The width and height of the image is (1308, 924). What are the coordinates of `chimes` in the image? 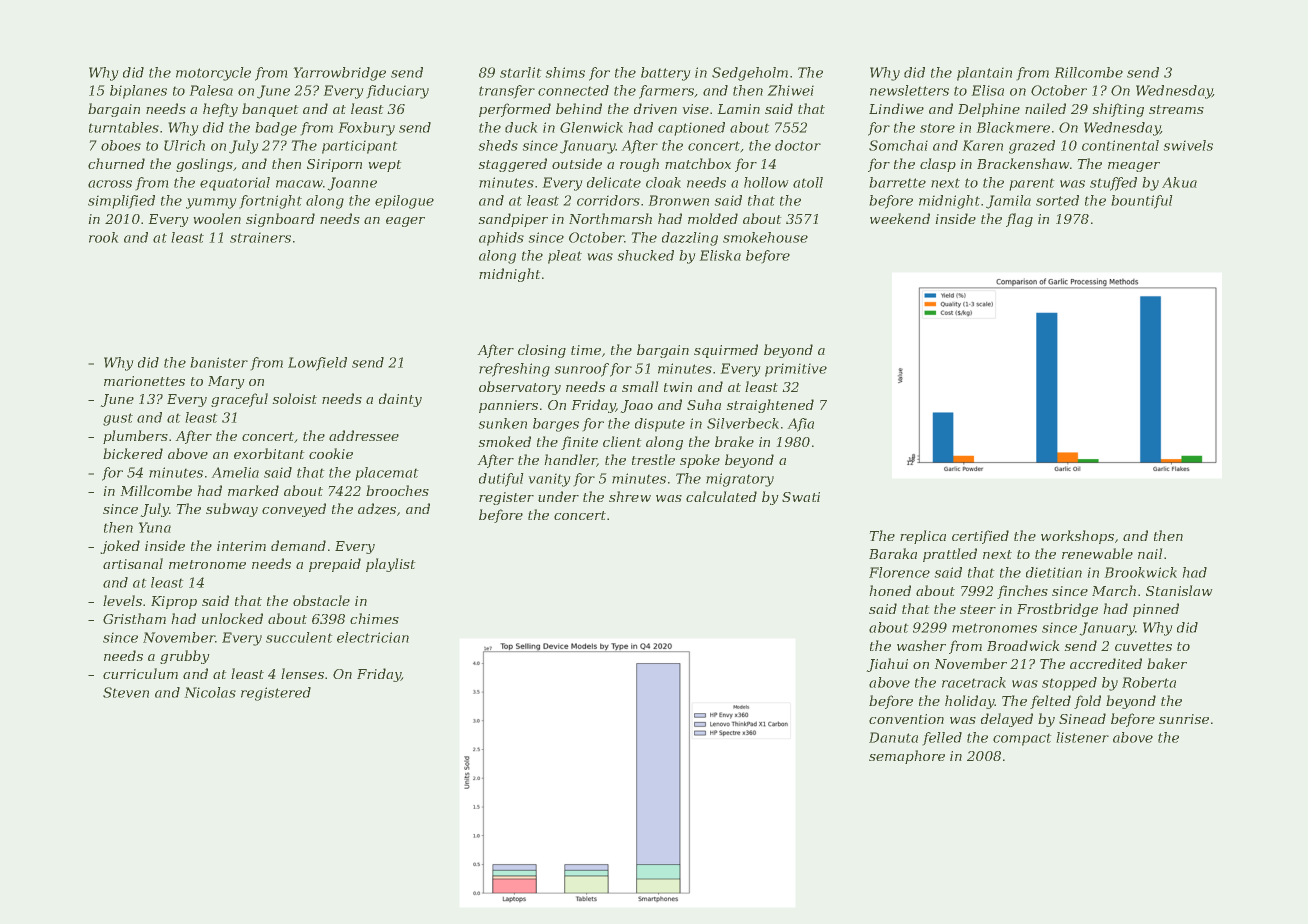 It's located at (374, 618).
